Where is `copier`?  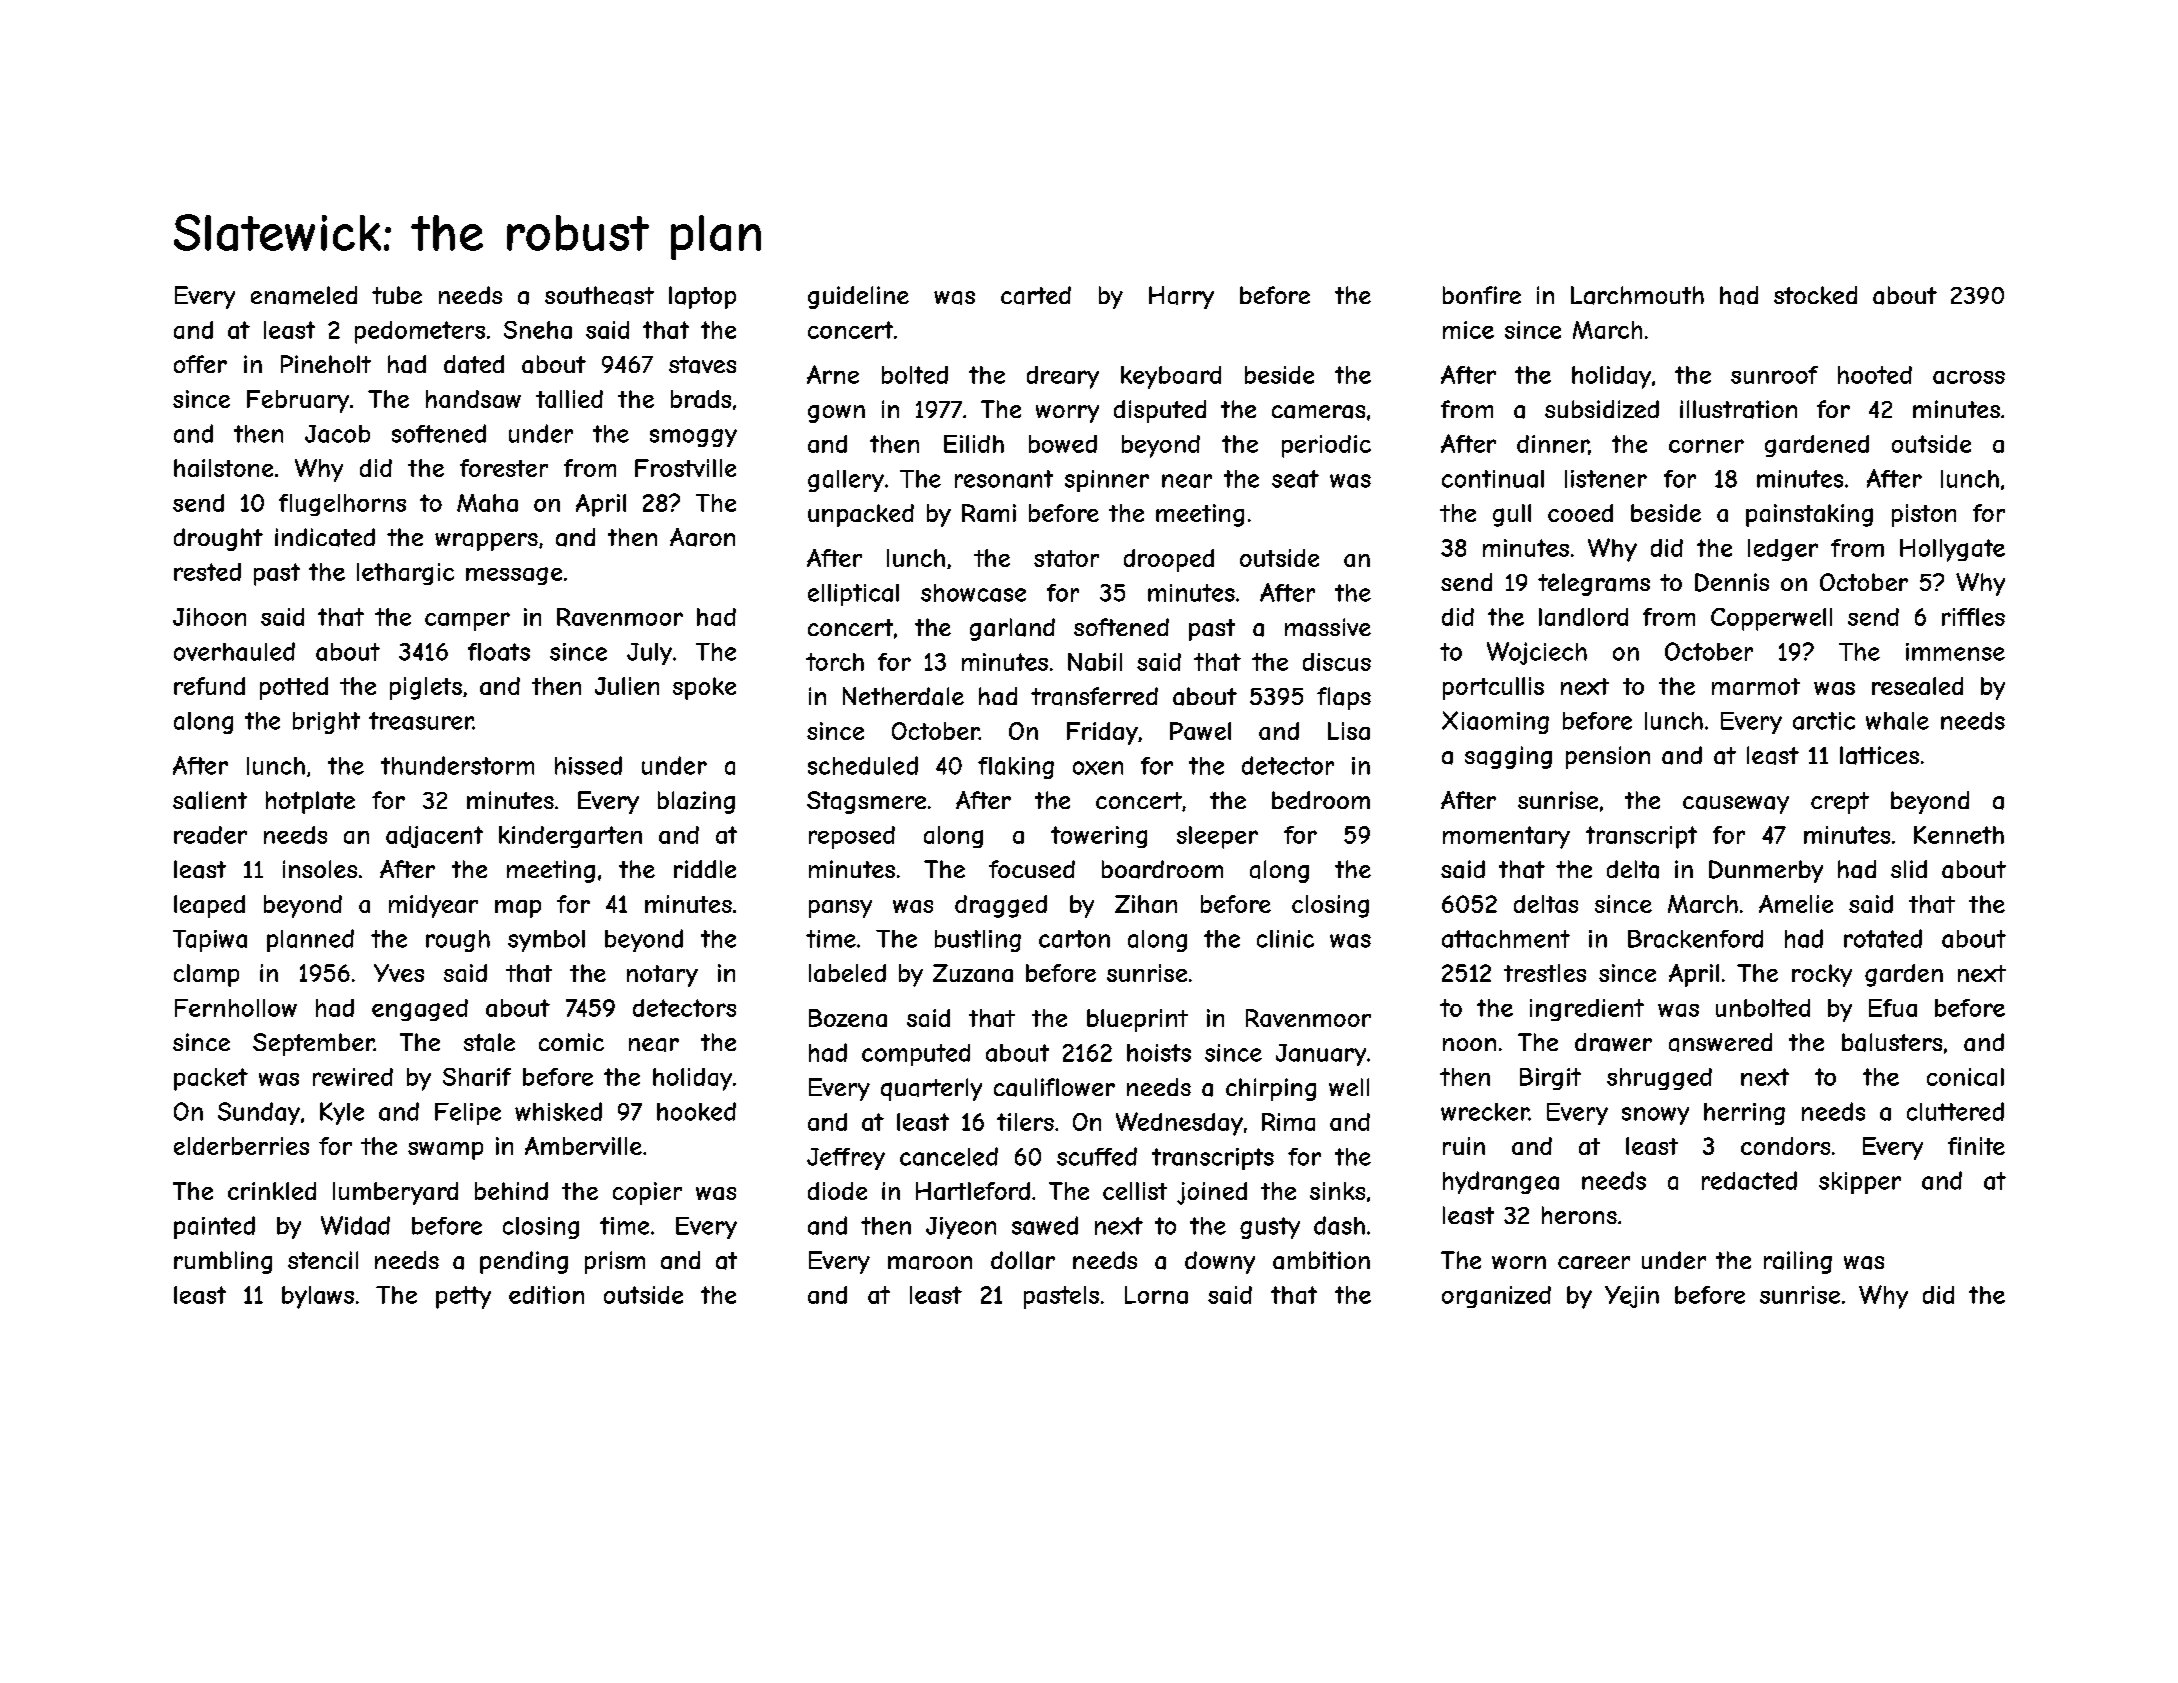 copier is located at coordinates (647, 1193).
